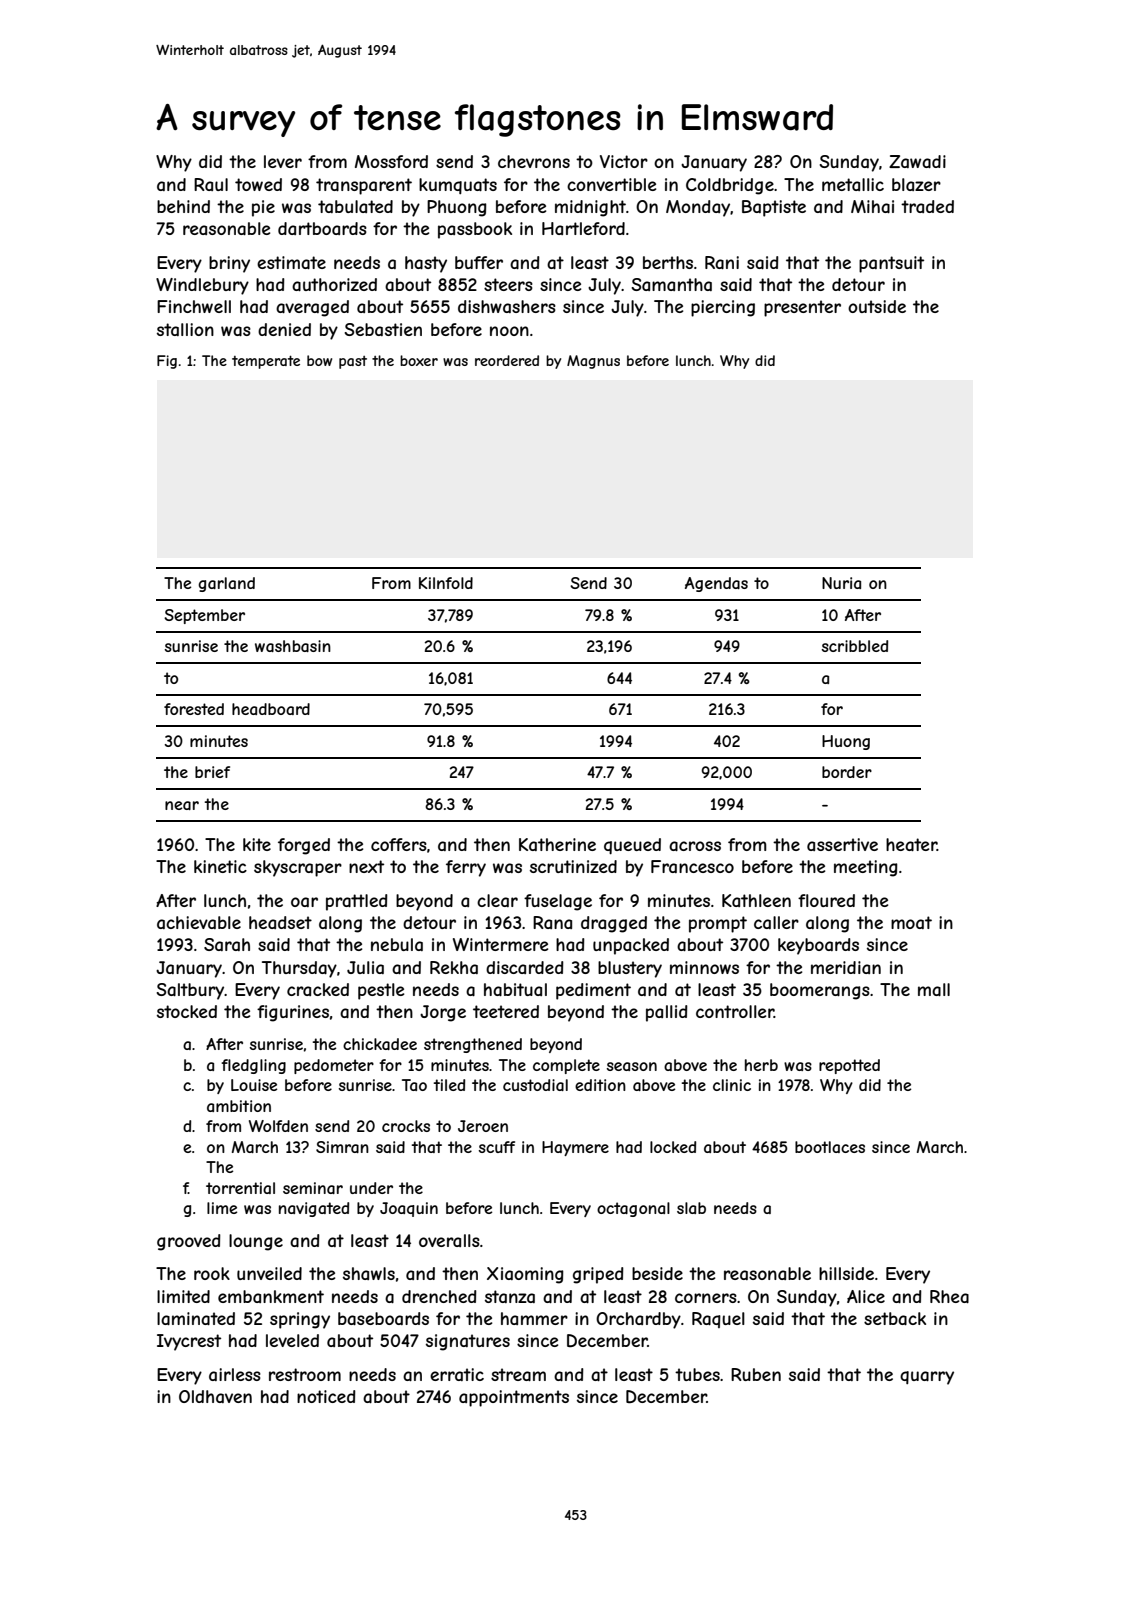  Describe the element at coordinates (877, 306) in the document. I see `outside` at that location.
